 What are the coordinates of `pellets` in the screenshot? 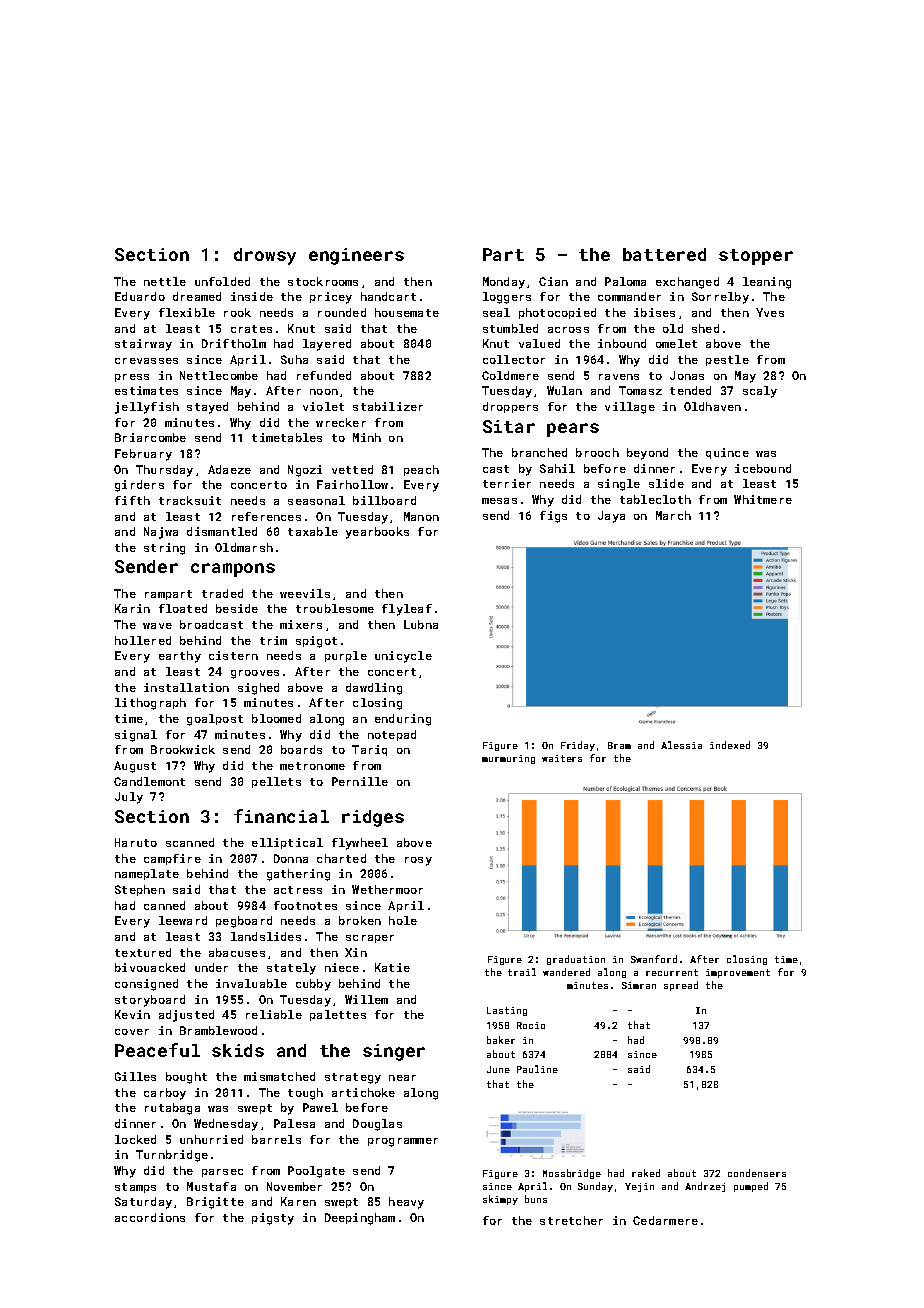 It's located at (276, 782).
